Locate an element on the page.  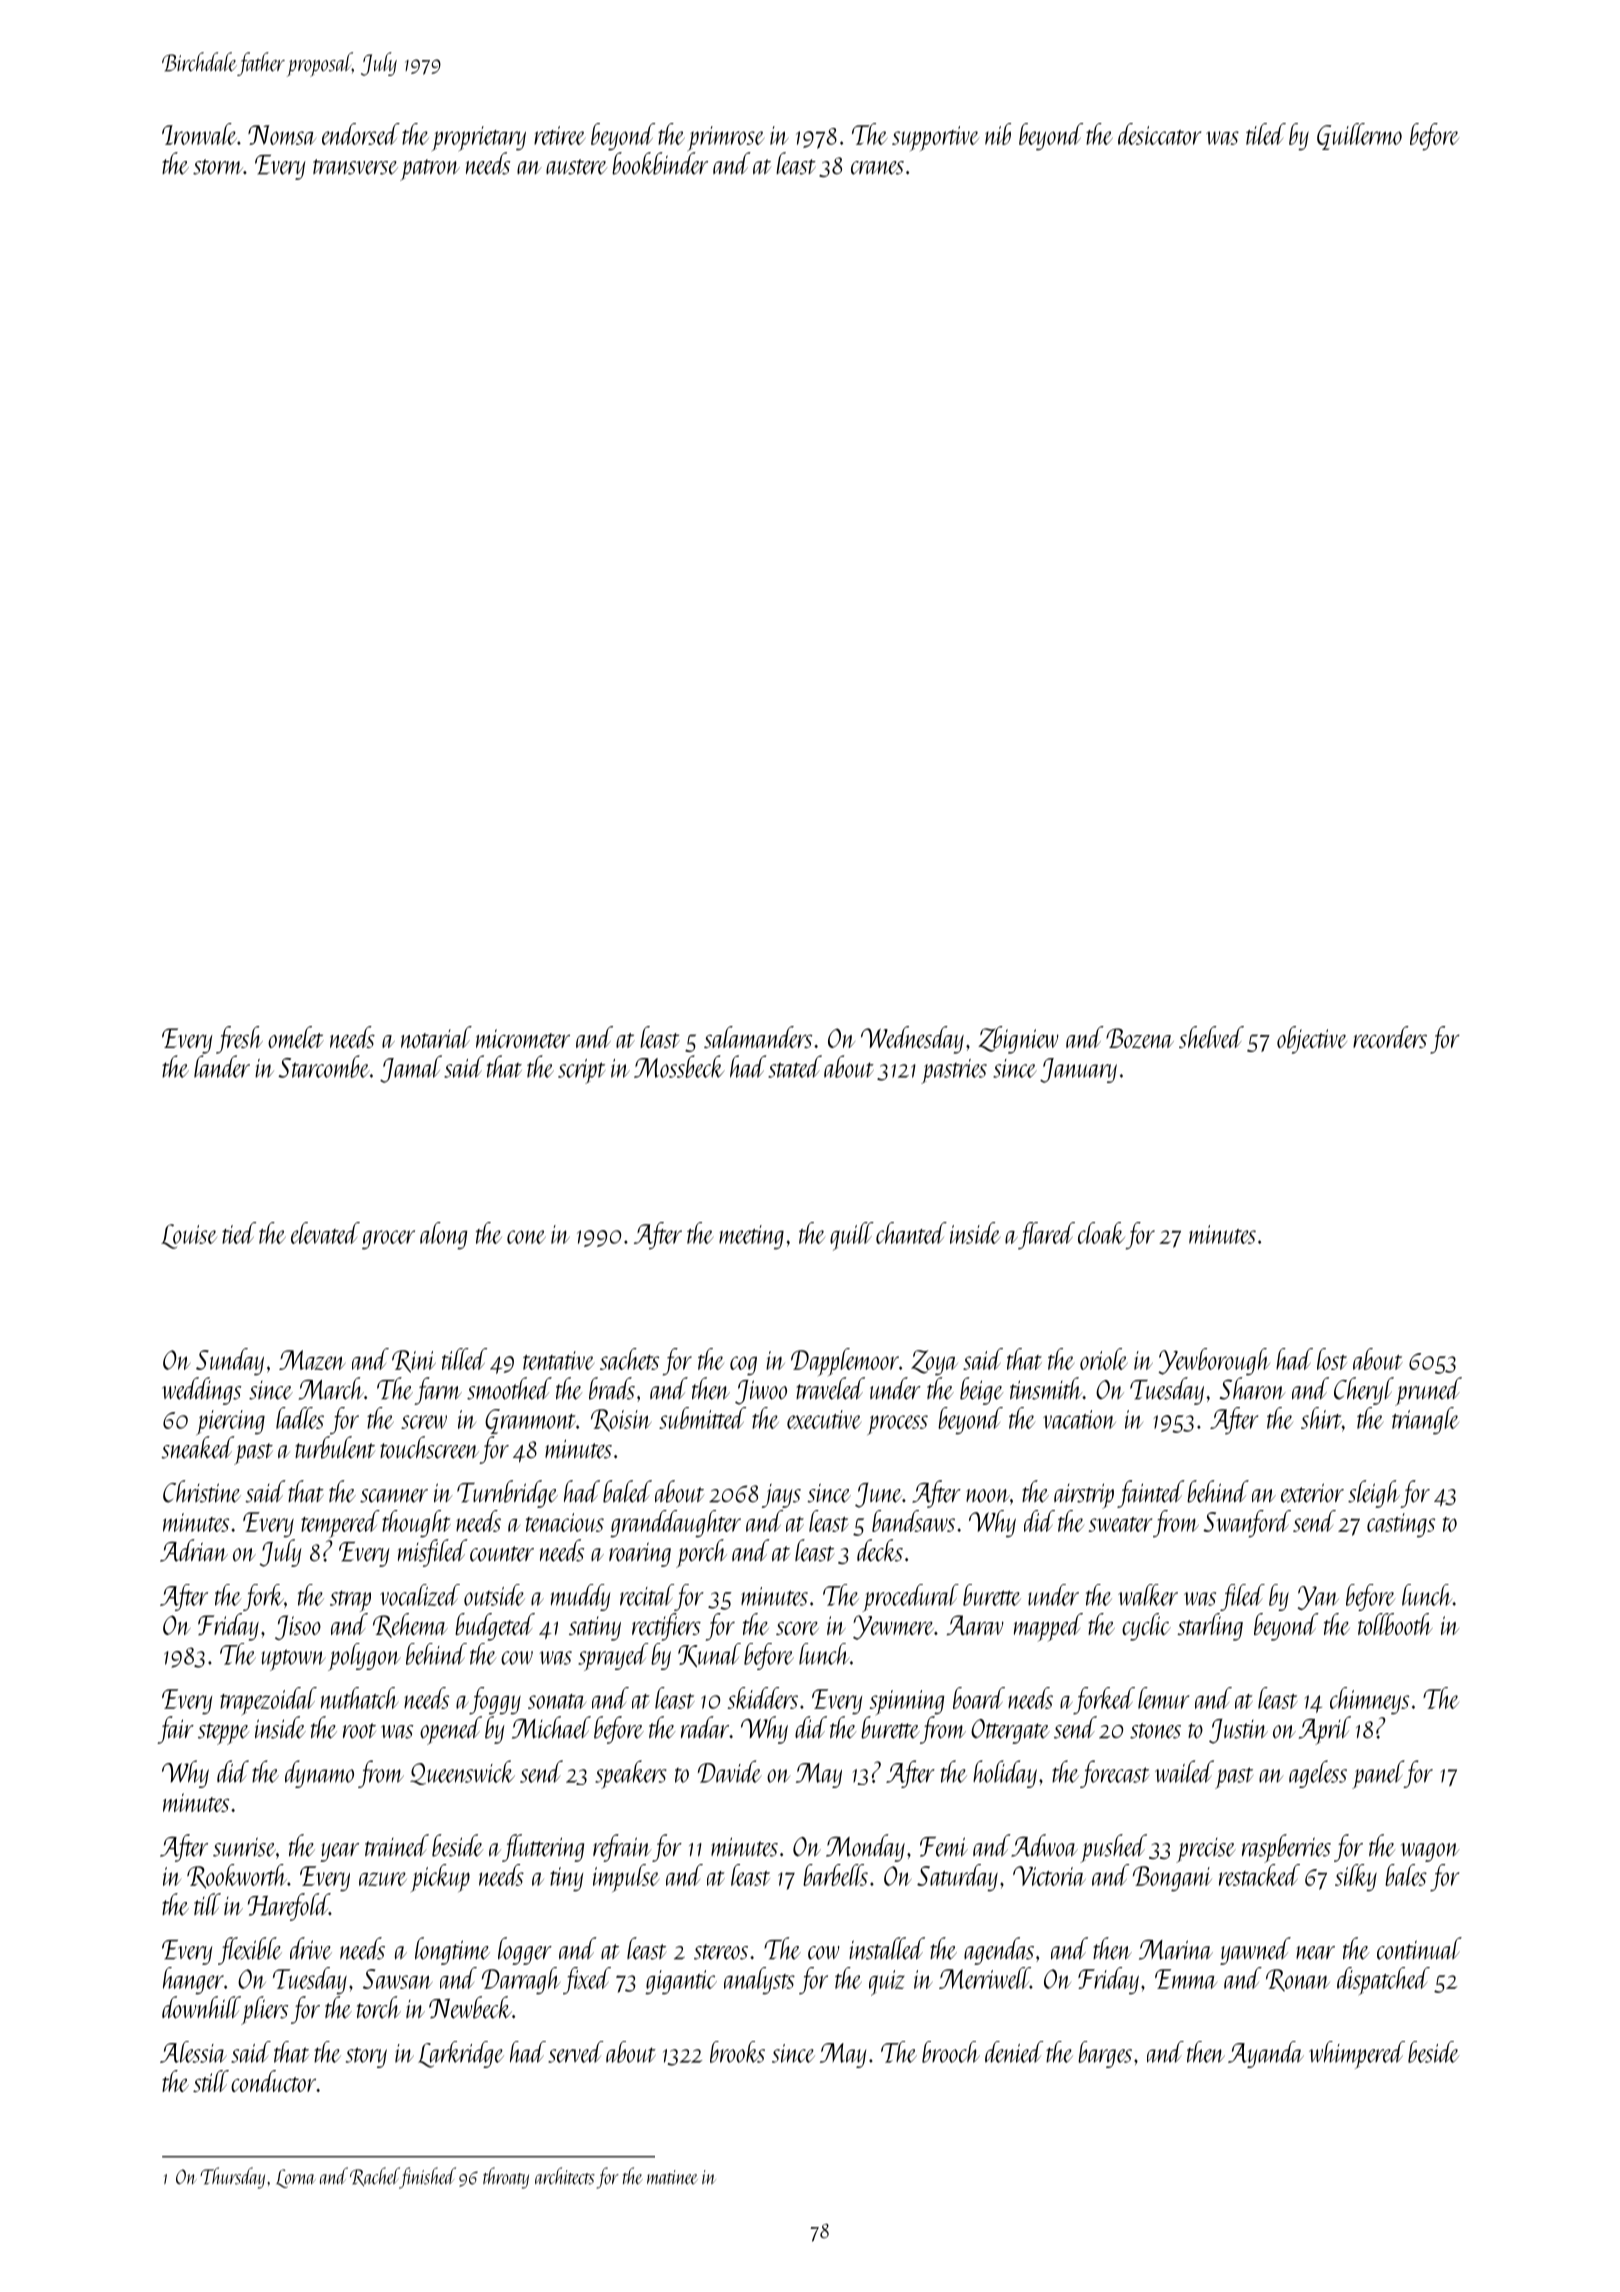
matinee is located at coordinates (672, 2177).
